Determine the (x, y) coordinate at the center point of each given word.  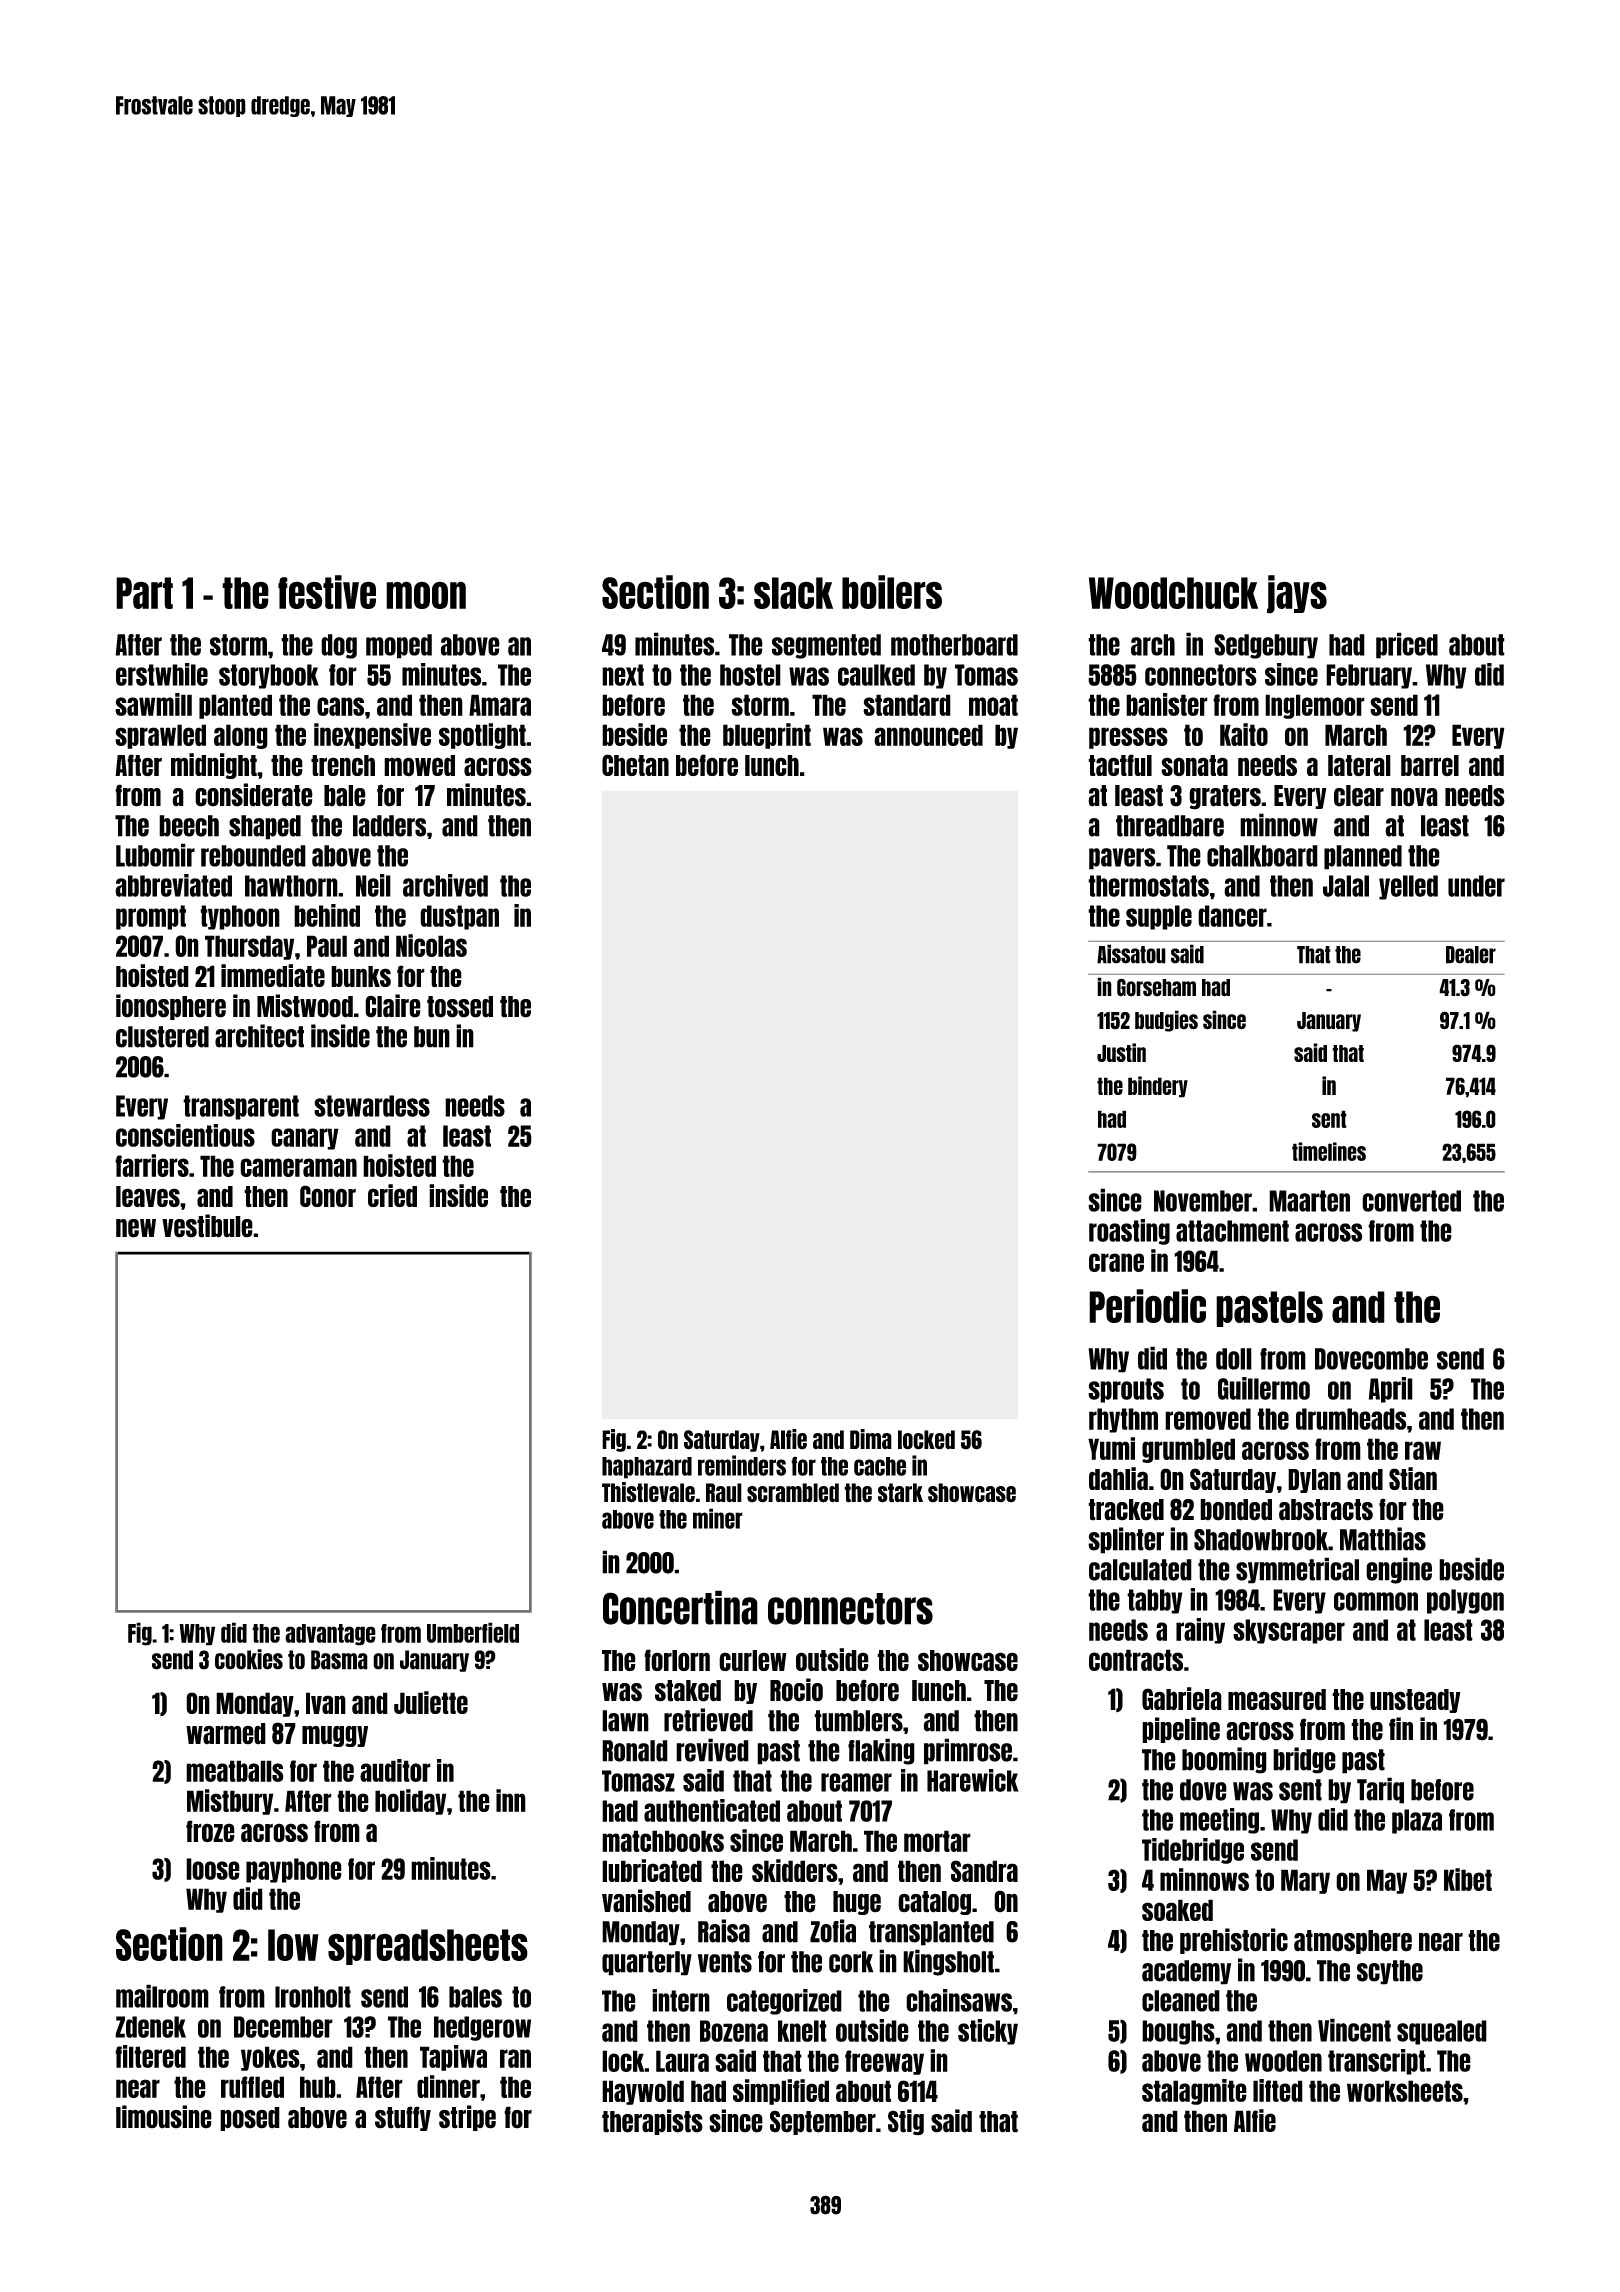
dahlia (1118, 1478)
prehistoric (1234, 1941)
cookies (249, 1659)
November (1203, 1201)
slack (793, 593)
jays (1297, 594)
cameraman (298, 1167)
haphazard (647, 1468)
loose (213, 1869)
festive (327, 592)
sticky (988, 2032)
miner (718, 1518)
